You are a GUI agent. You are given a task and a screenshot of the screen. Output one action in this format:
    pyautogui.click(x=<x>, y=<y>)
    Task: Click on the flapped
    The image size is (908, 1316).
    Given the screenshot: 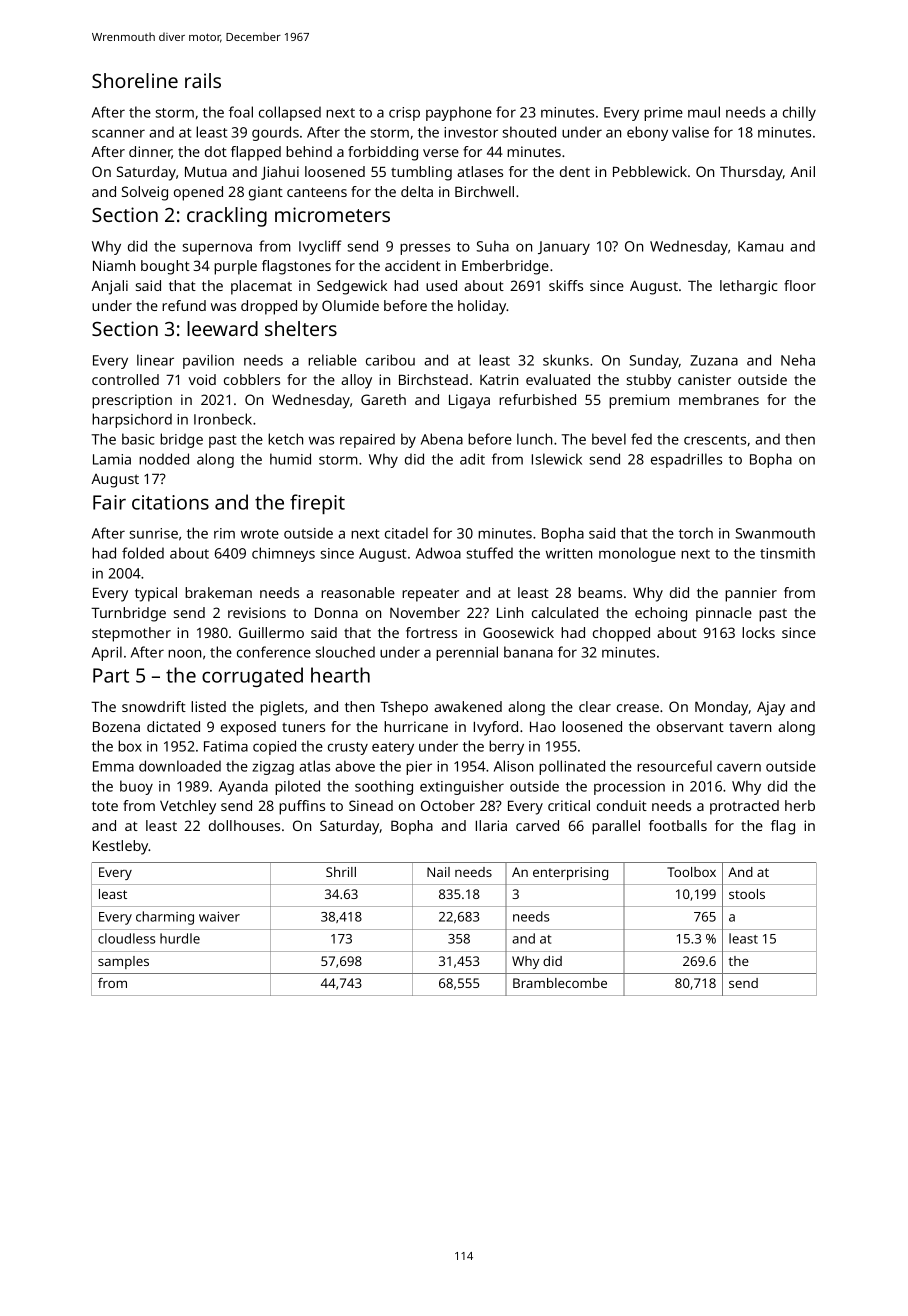 What is the action you would take?
    pyautogui.click(x=256, y=153)
